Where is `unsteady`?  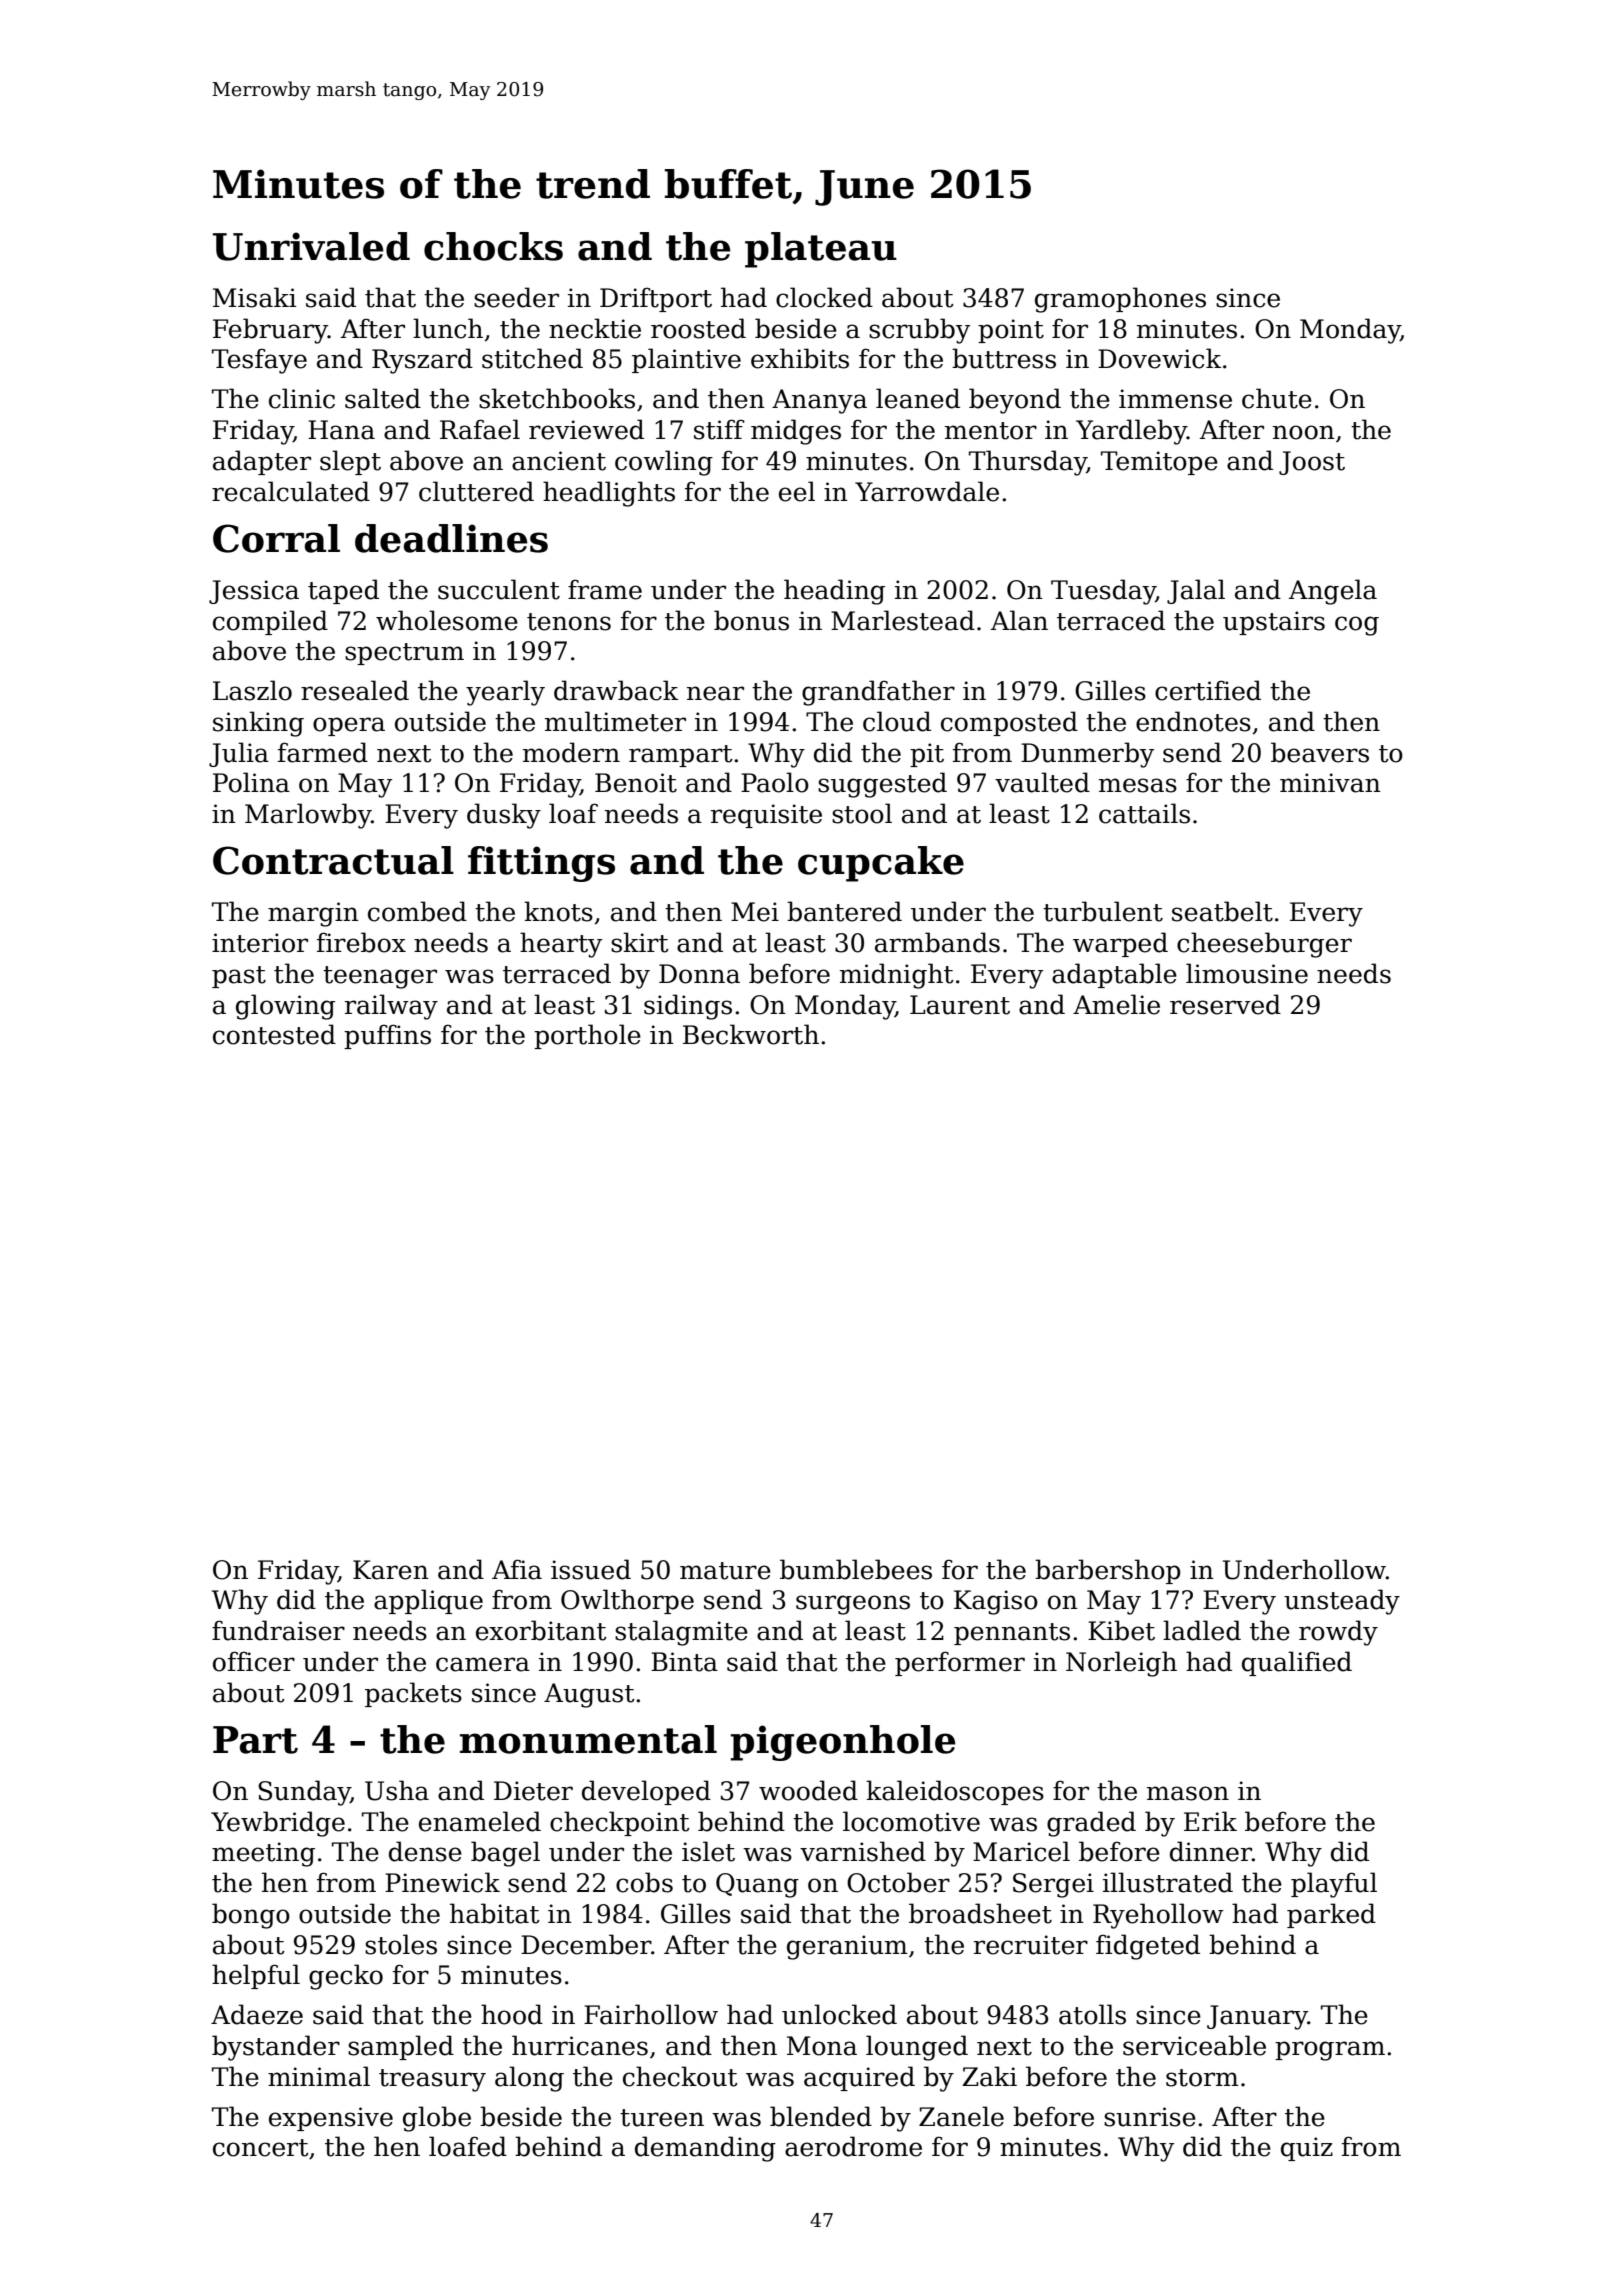
unsteady is located at coordinates (1342, 1602).
